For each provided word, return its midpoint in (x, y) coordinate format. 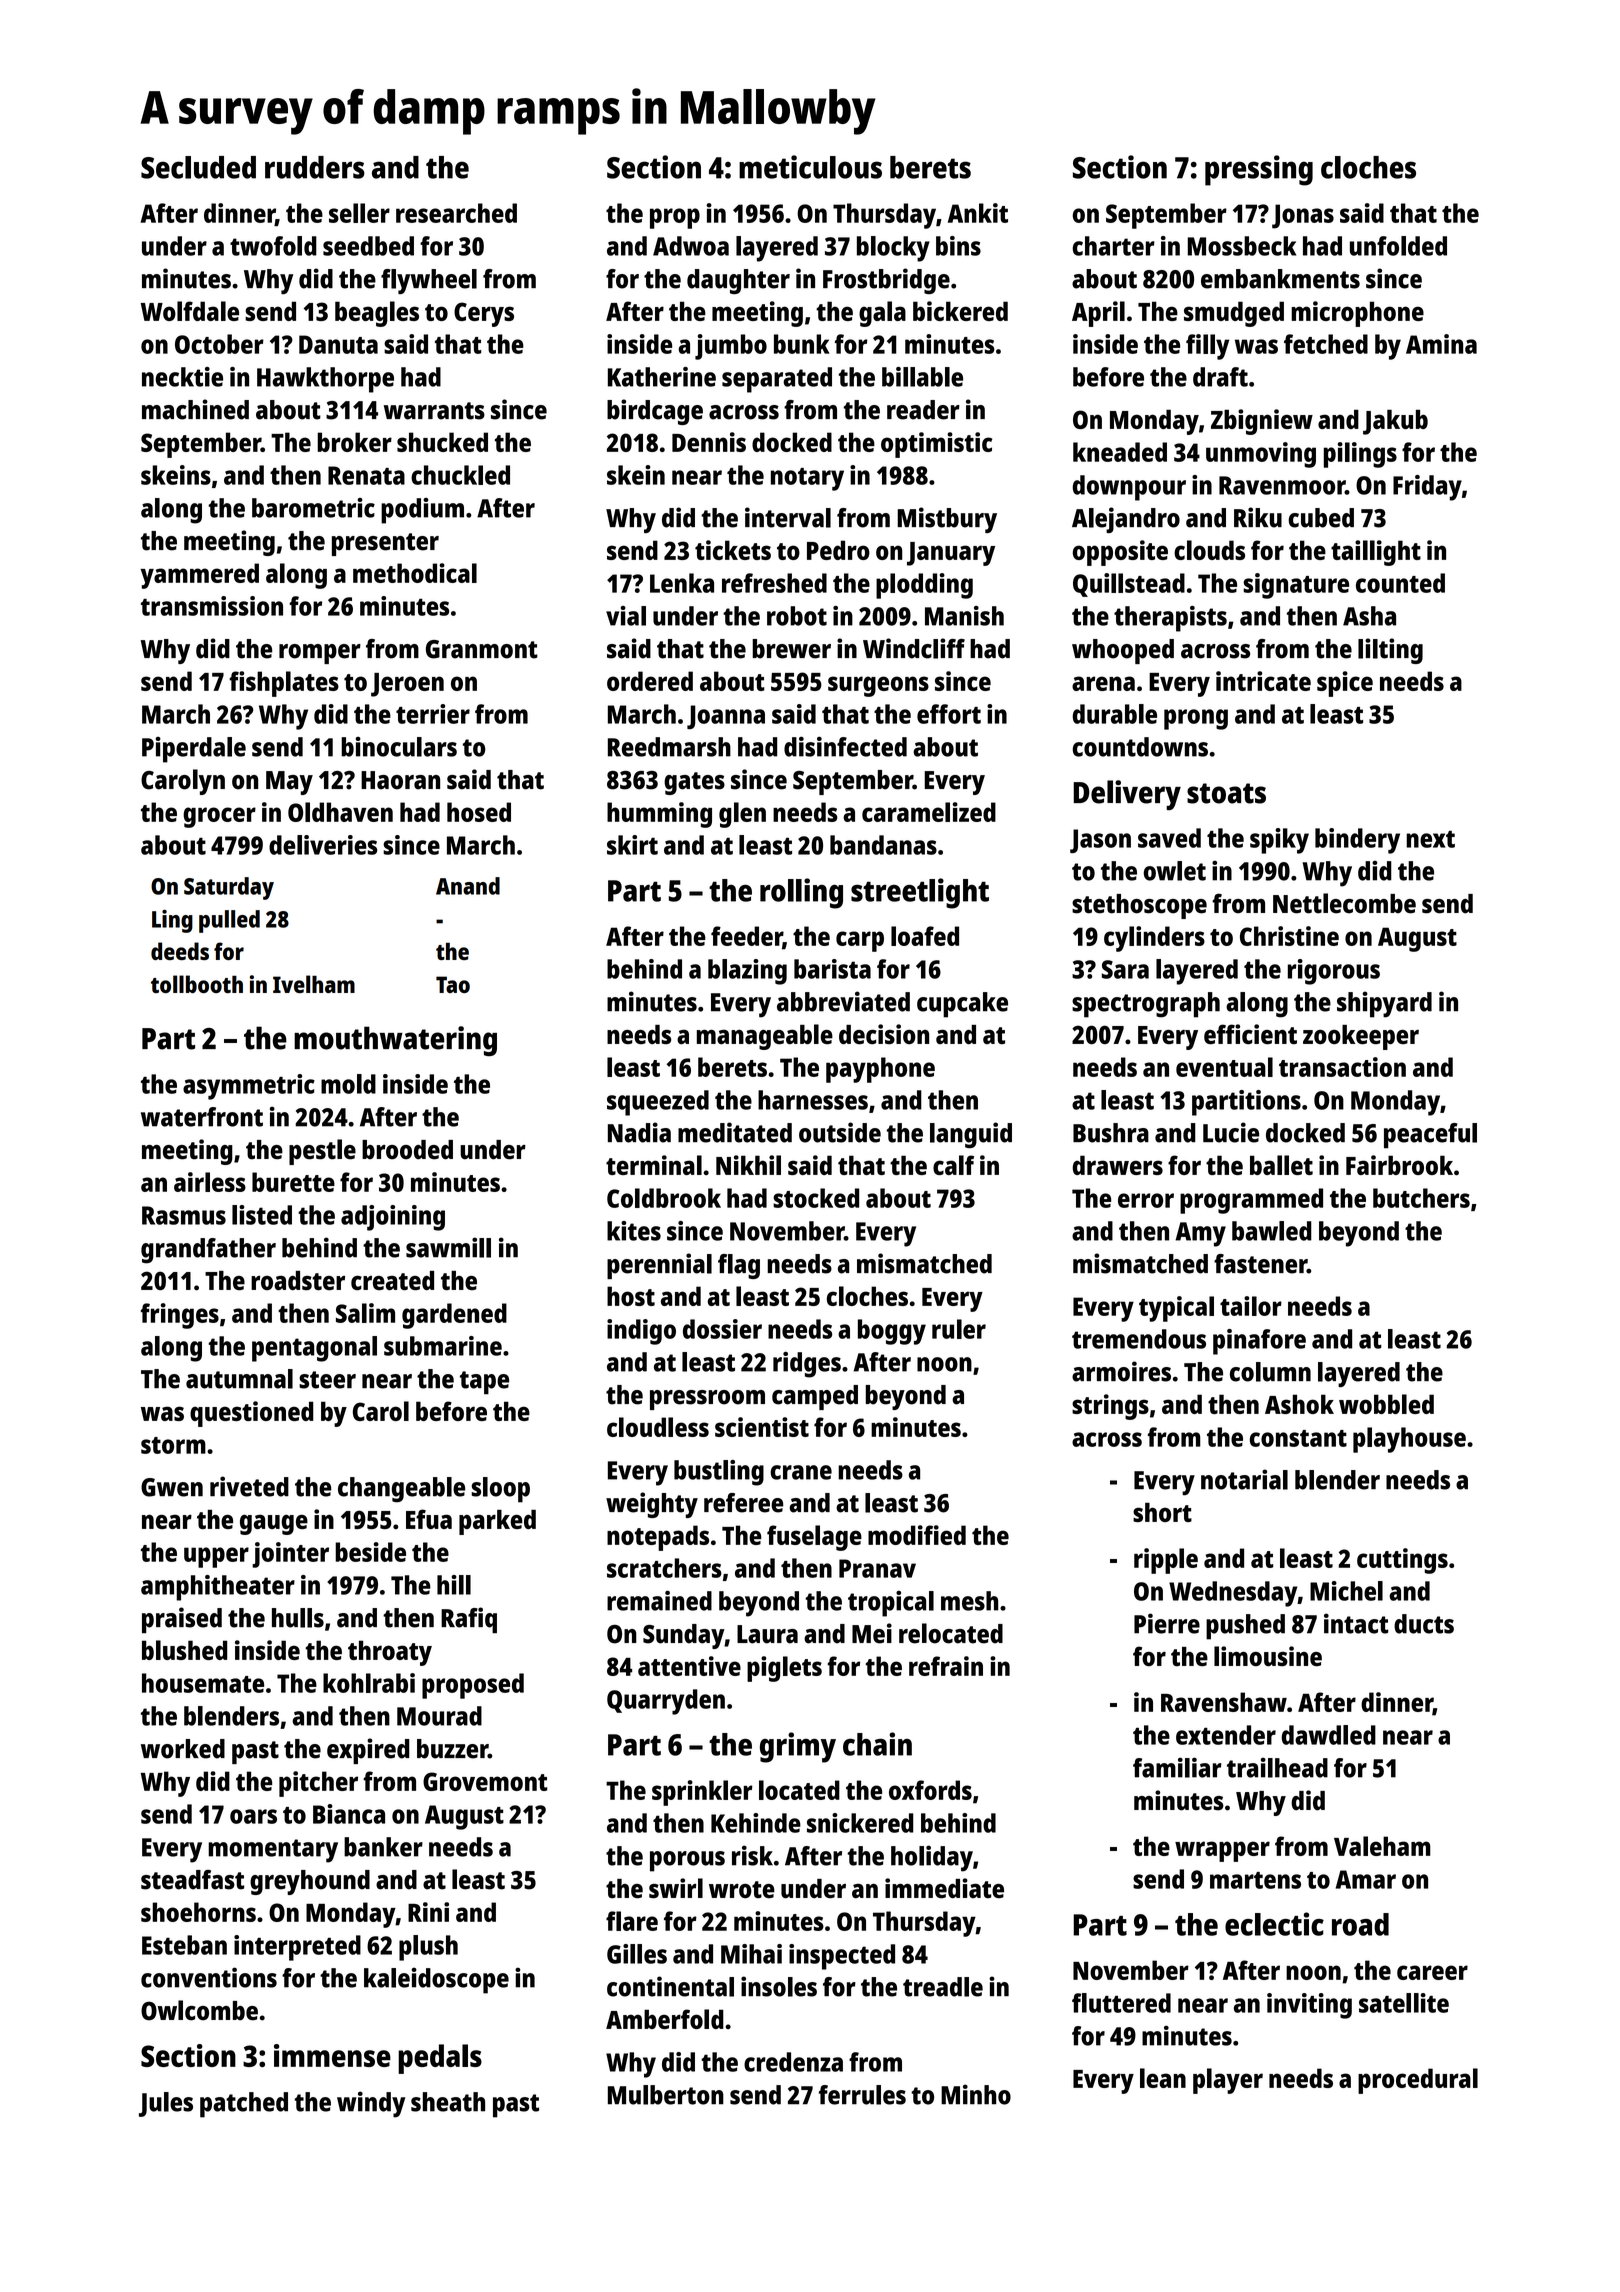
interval (788, 517)
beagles (377, 314)
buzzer (452, 1749)
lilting (1390, 651)
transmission (212, 606)
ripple (1166, 1561)
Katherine (662, 377)
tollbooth (197, 984)
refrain (946, 1666)
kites (634, 1231)
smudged (1234, 314)
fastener (1260, 1264)
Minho (976, 2094)
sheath (448, 2102)
